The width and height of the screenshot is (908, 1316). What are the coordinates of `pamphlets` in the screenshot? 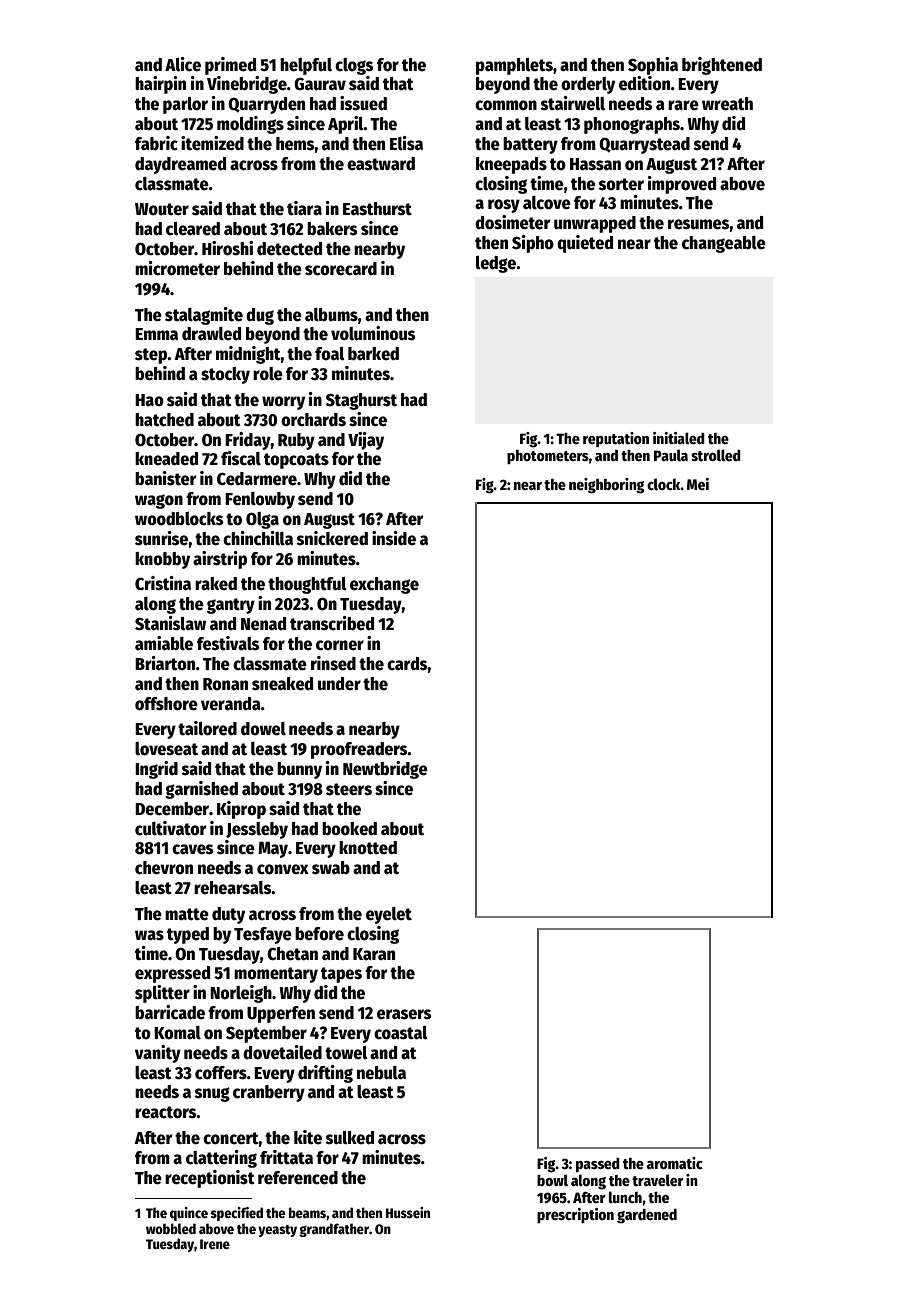 It's located at (514, 66).
